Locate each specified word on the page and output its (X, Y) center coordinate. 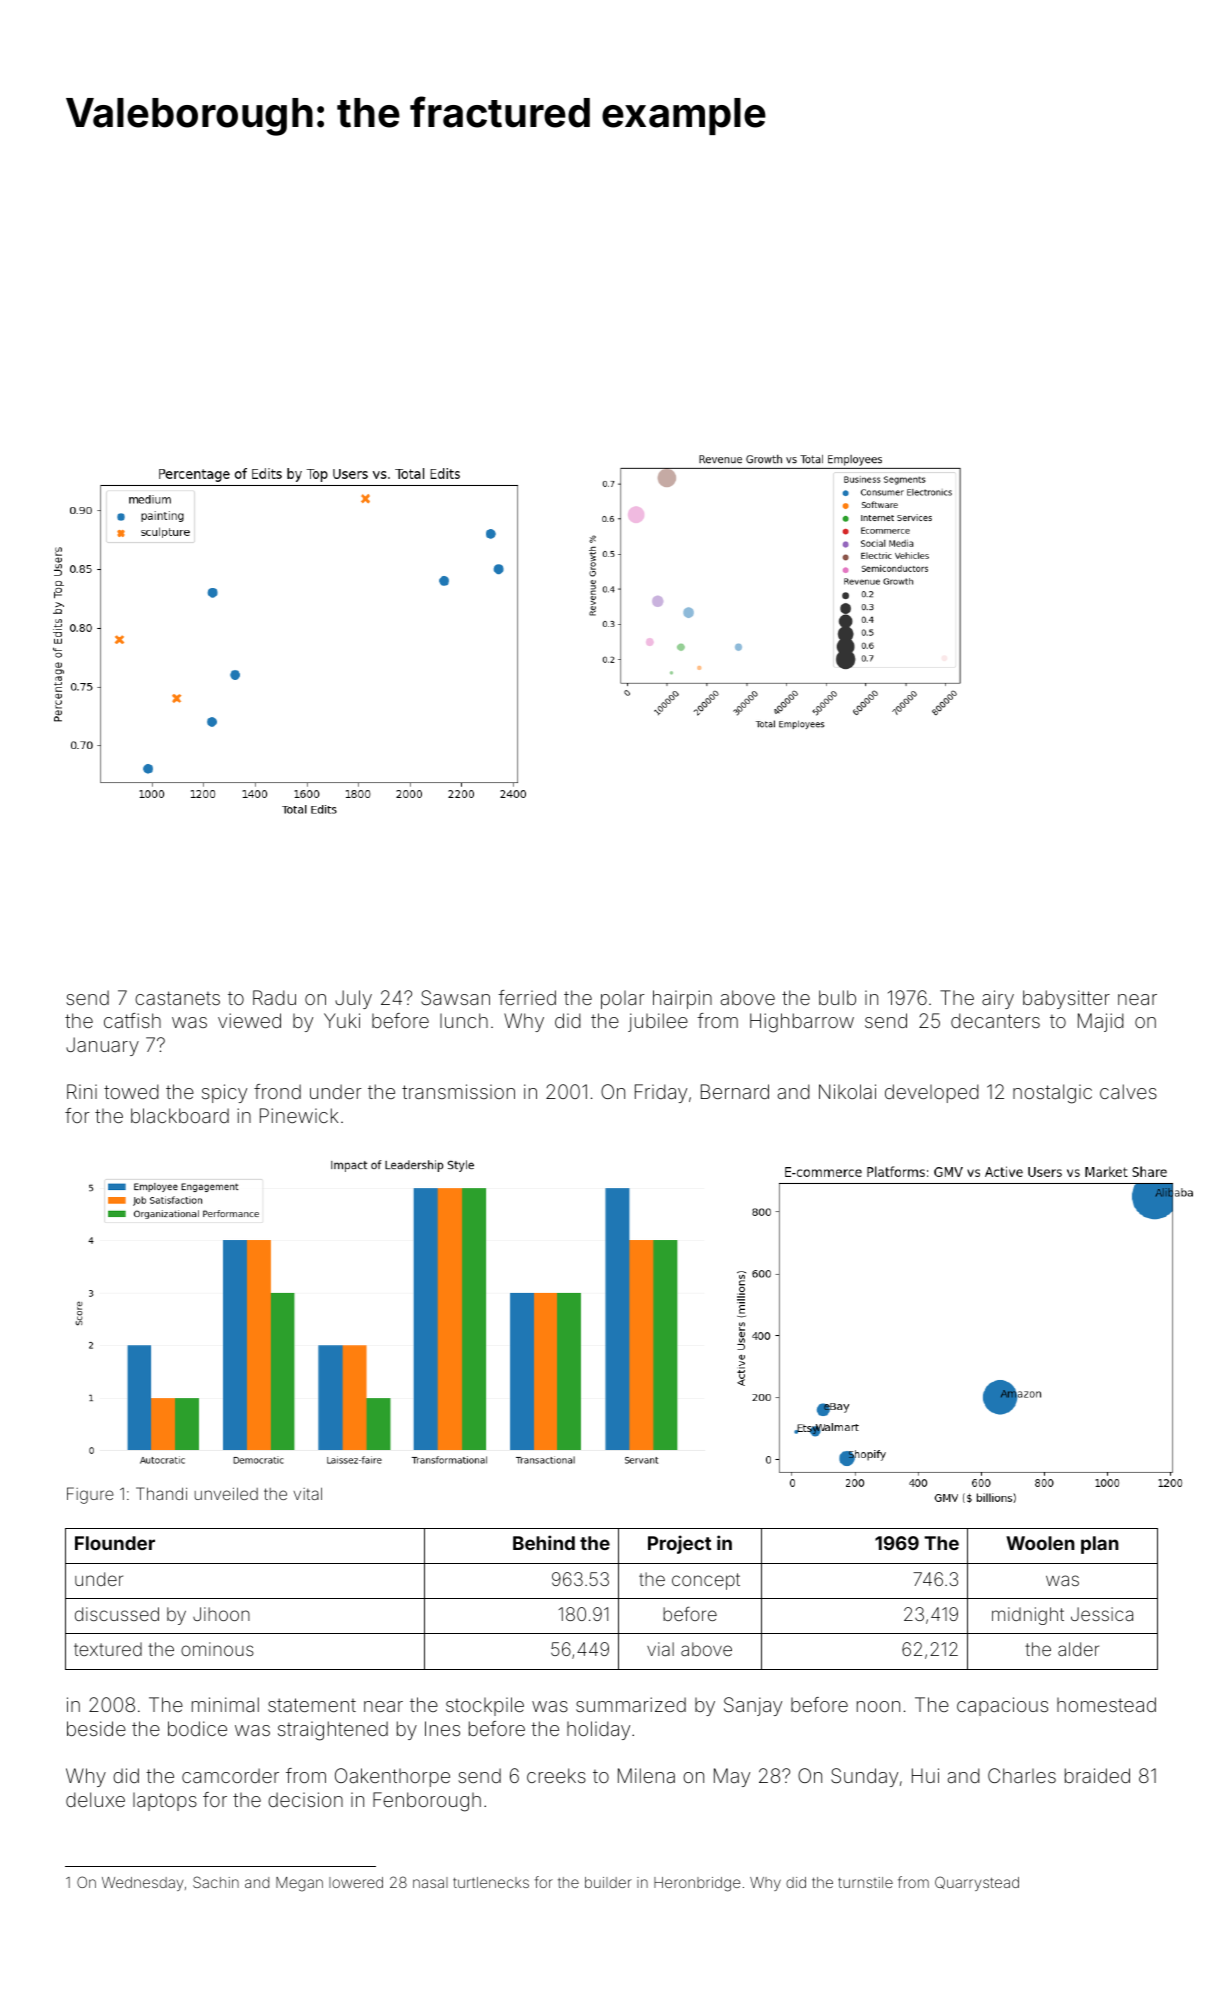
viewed (249, 1020)
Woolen (1040, 1543)
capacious (1002, 1706)
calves (1128, 1091)
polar (623, 1000)
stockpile (485, 1706)
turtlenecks (491, 1882)
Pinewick (299, 1115)
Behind (544, 1542)
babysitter (1066, 999)
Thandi (161, 1493)
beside (96, 1728)
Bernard (735, 1091)
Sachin (216, 1882)
